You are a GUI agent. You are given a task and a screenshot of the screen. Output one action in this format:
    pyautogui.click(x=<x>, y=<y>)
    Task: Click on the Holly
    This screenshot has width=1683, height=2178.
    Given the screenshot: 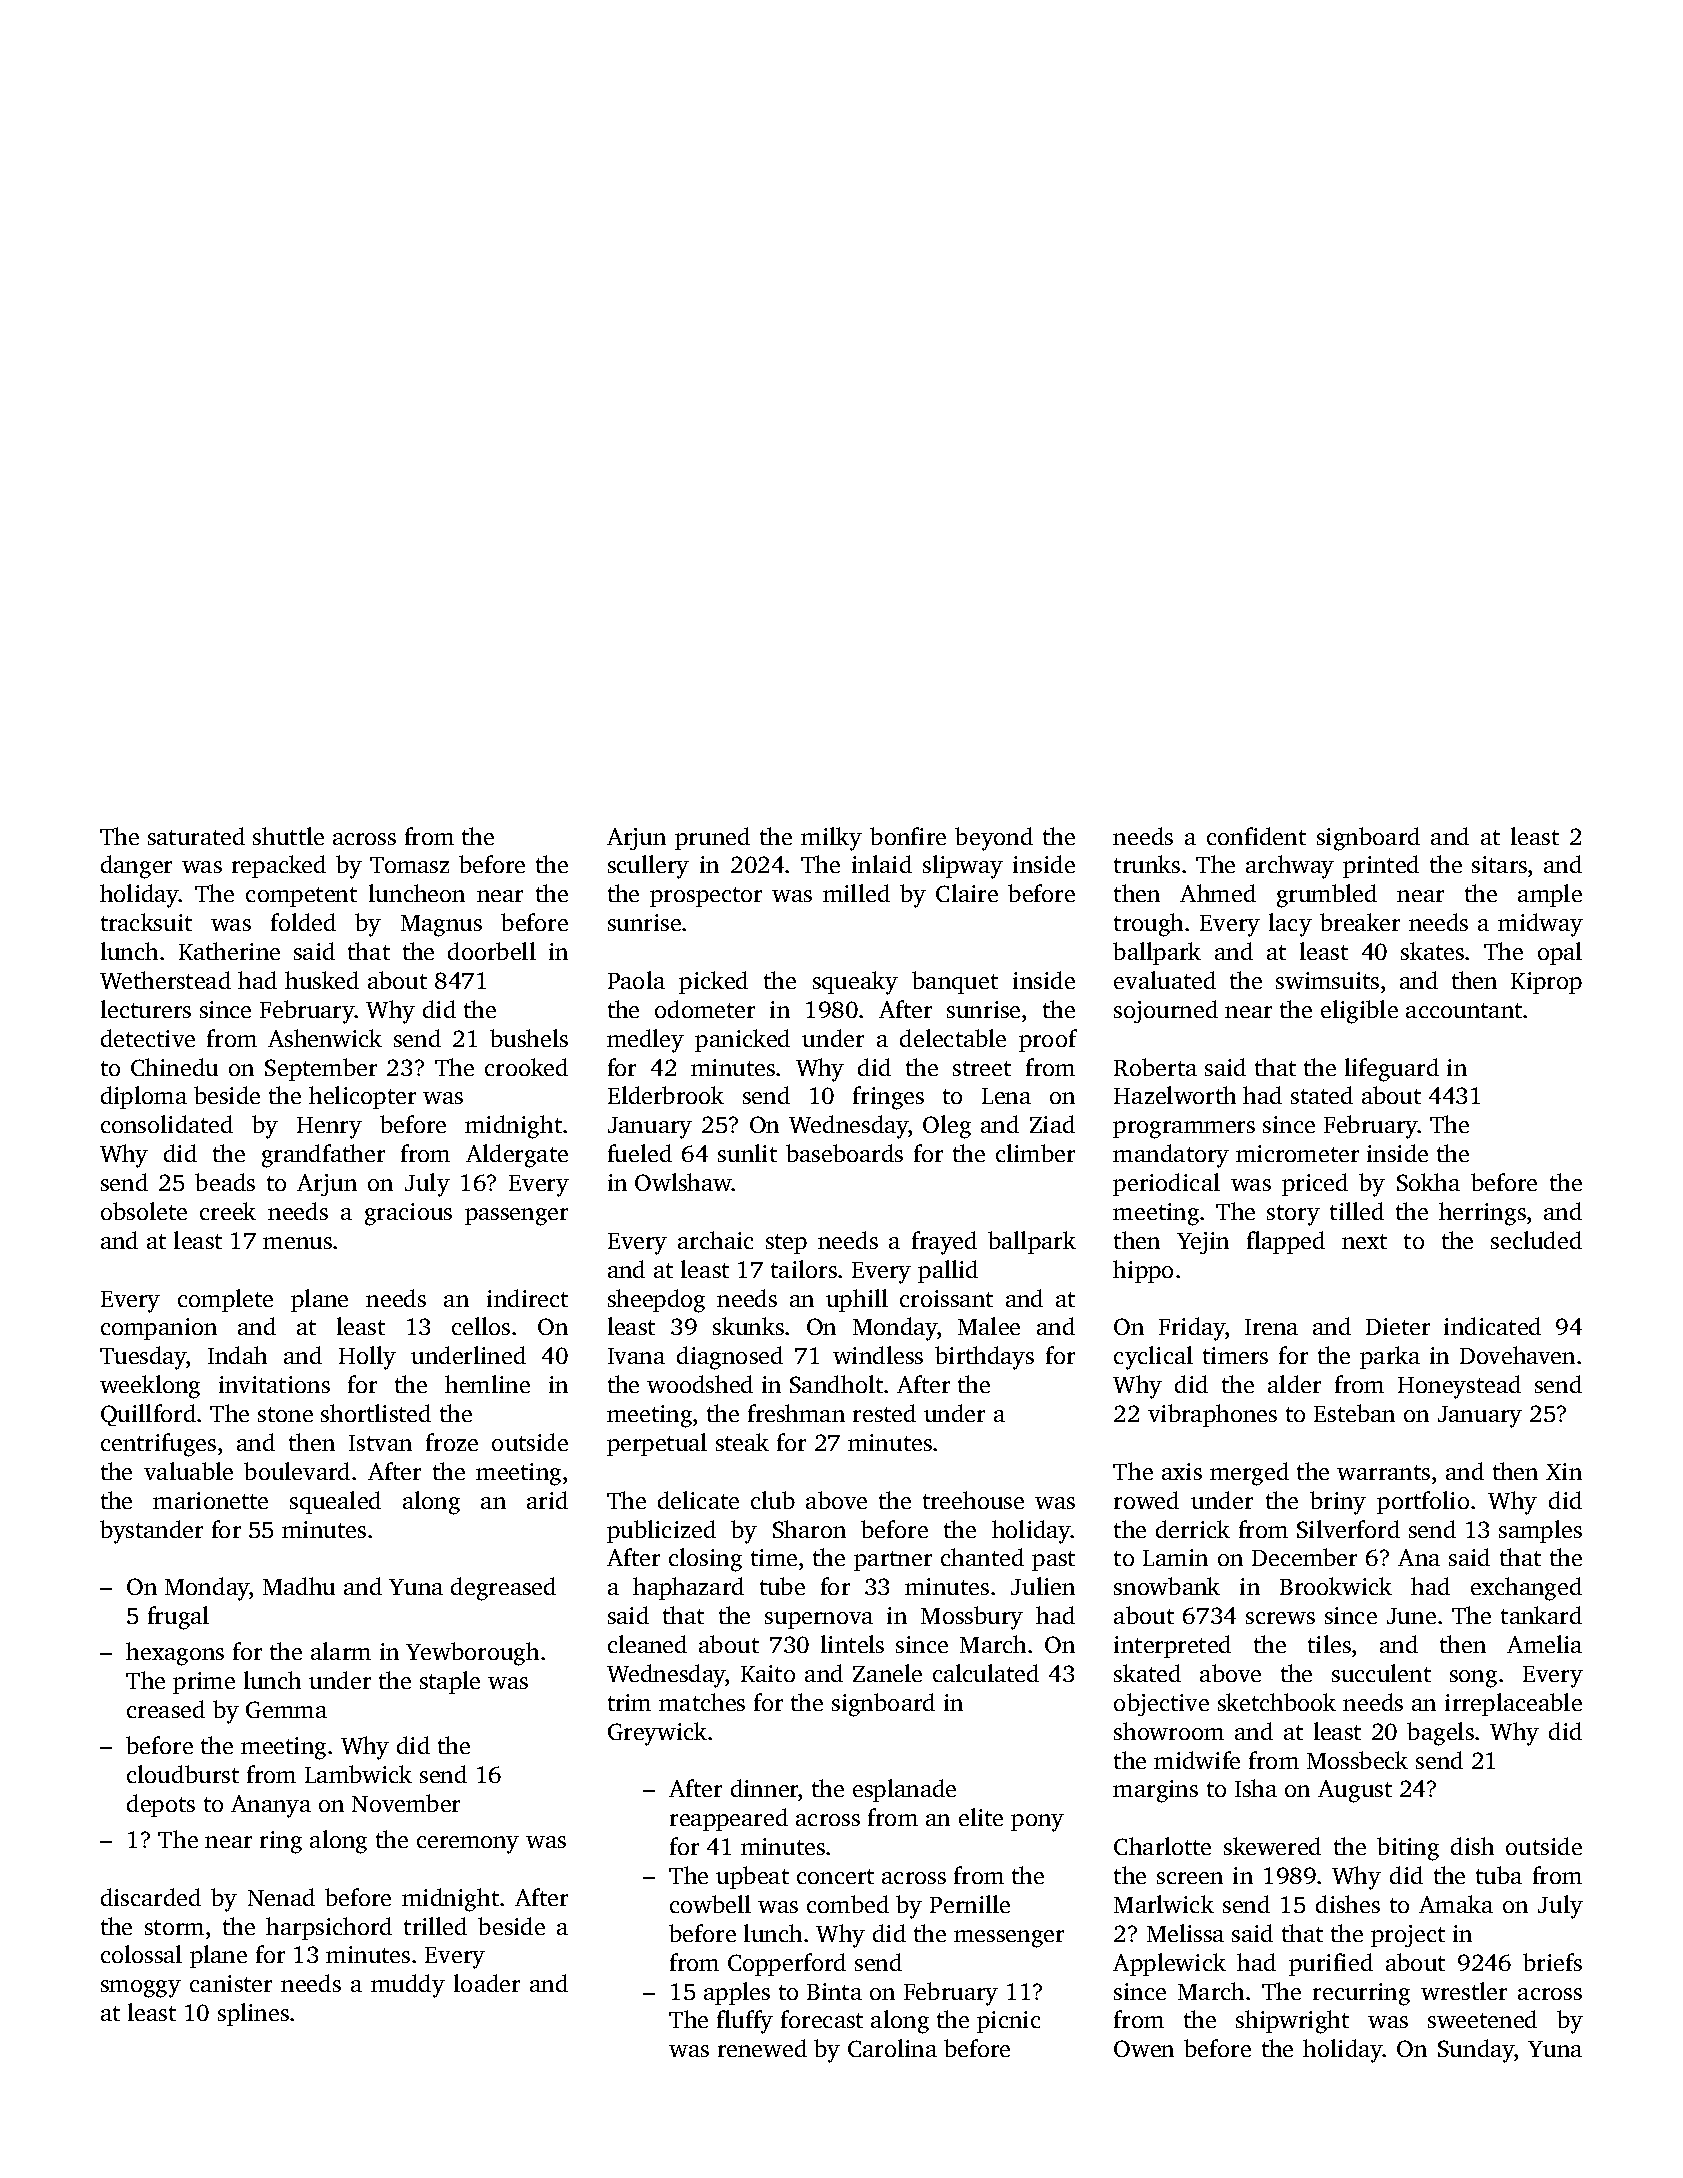 What is the action you would take?
    pyautogui.click(x=367, y=1358)
